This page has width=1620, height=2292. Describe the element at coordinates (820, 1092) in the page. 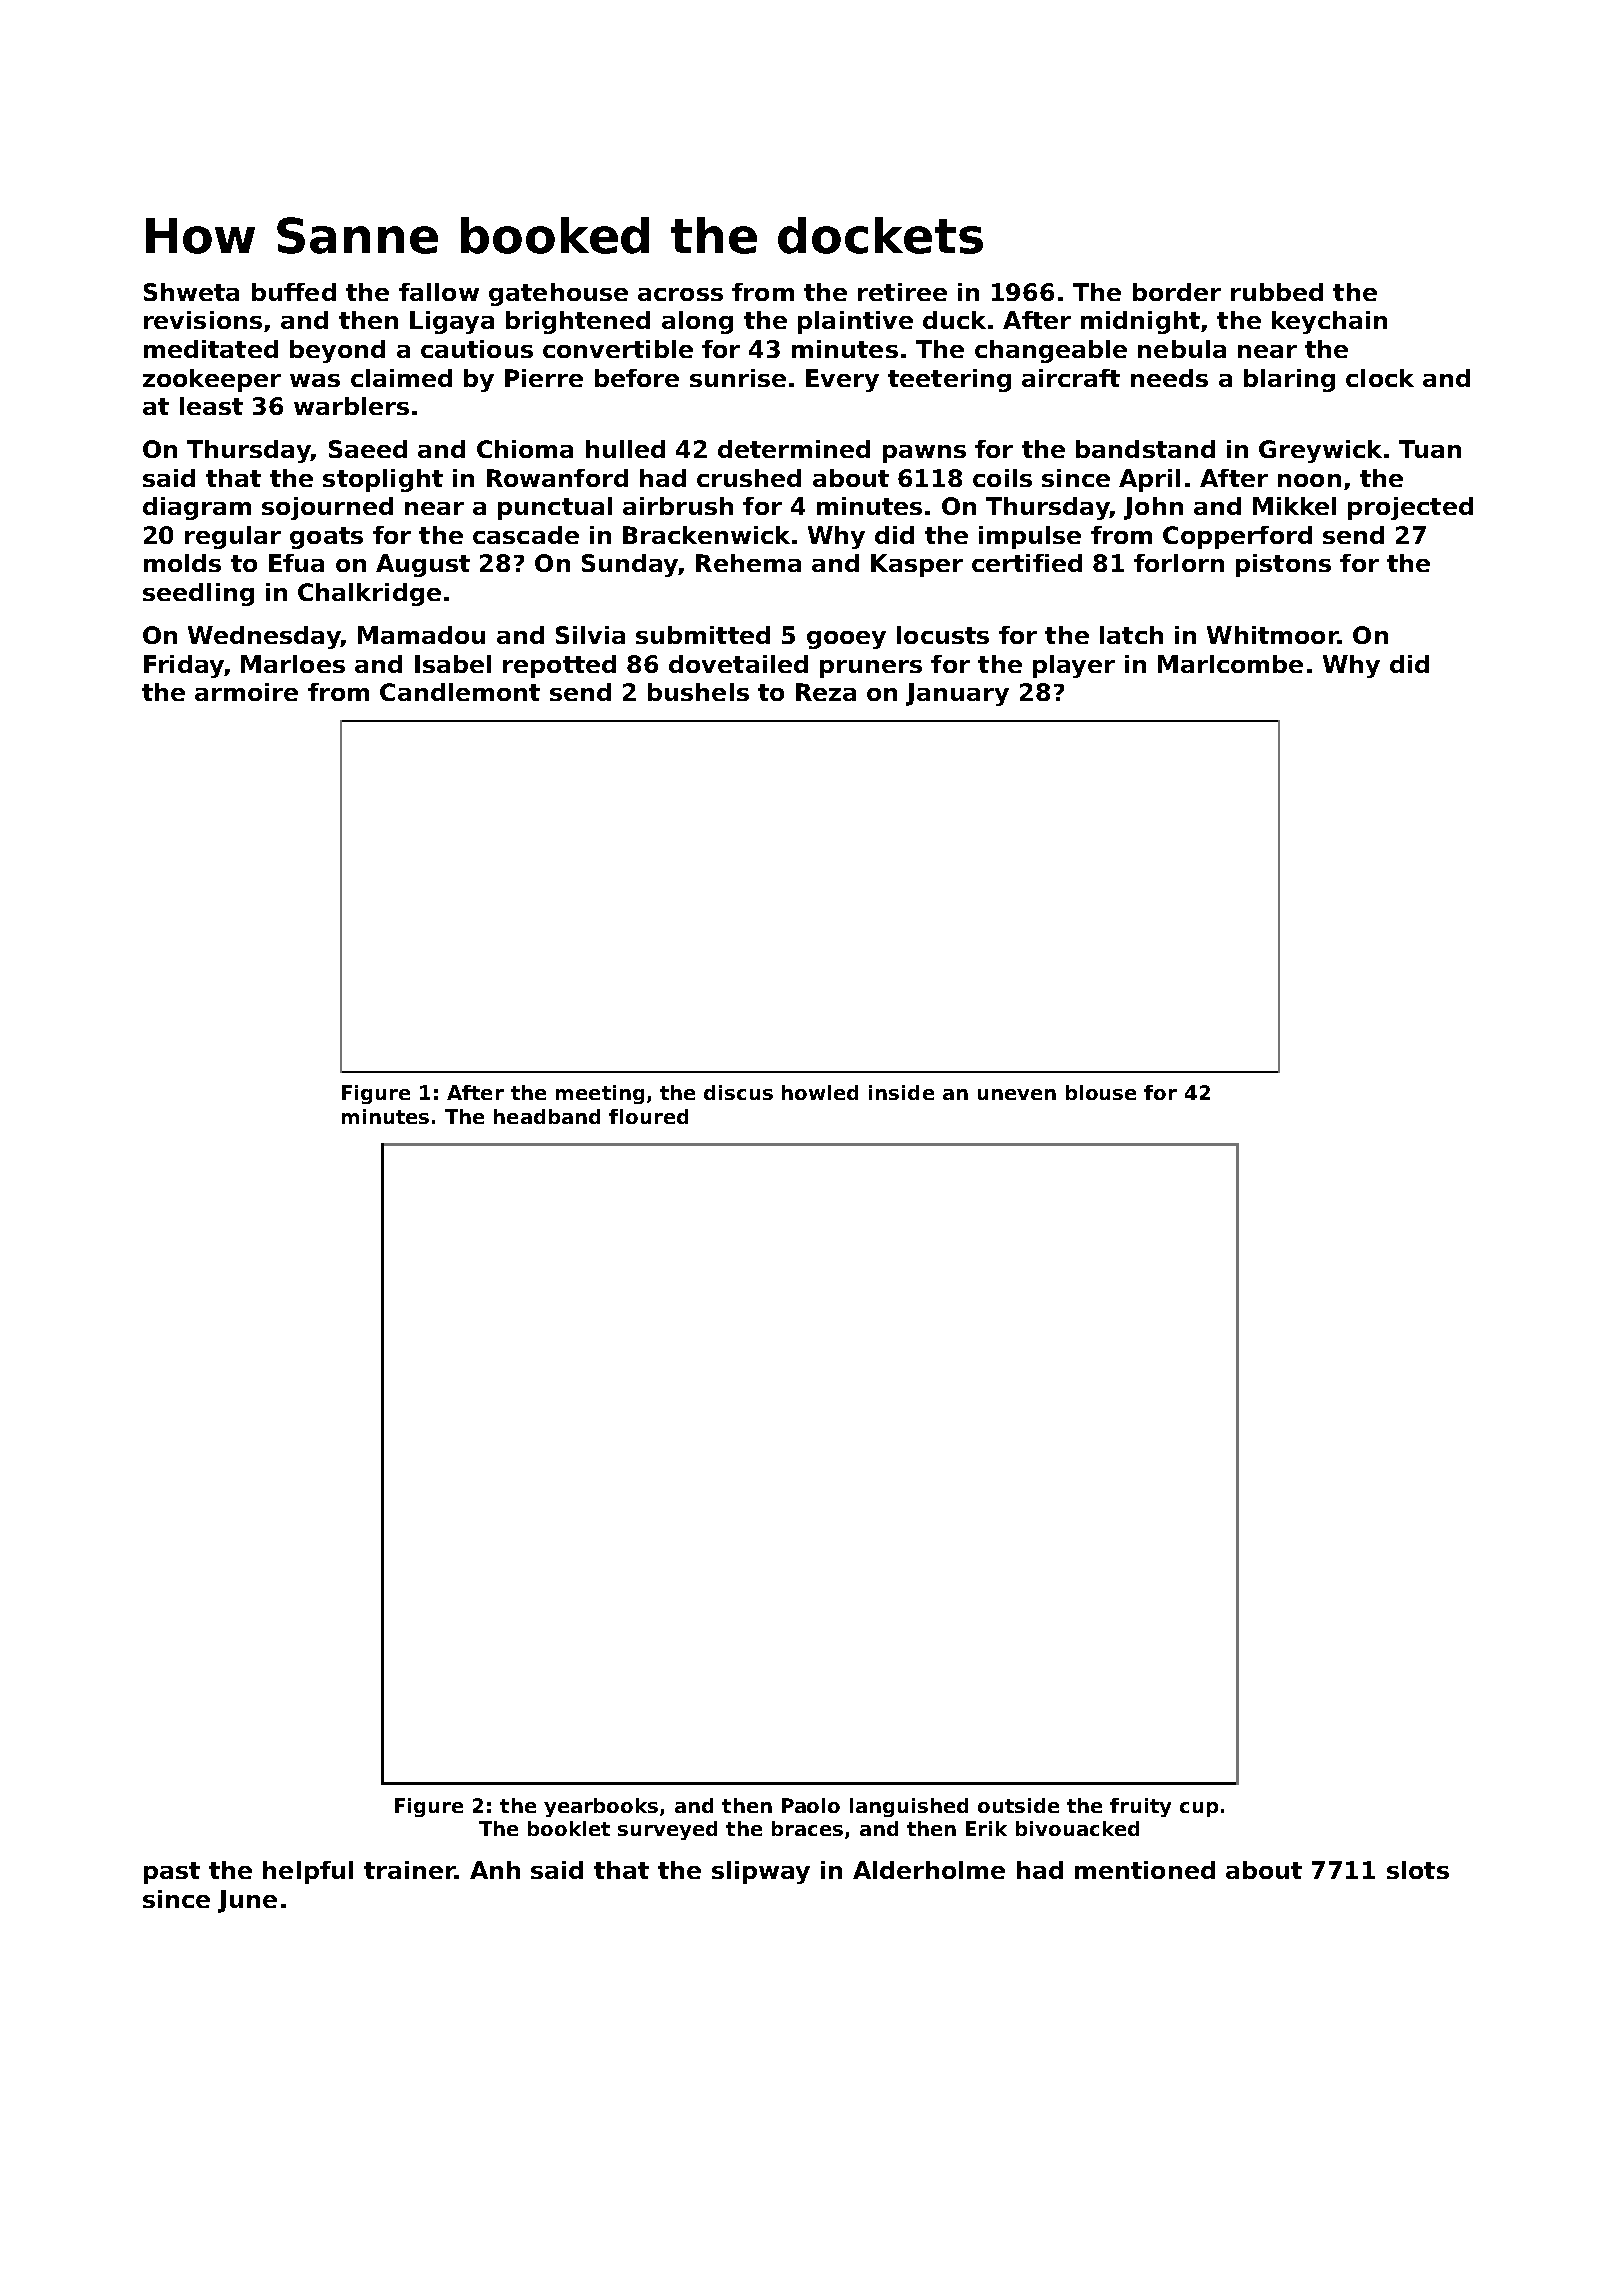

I see `howled` at that location.
